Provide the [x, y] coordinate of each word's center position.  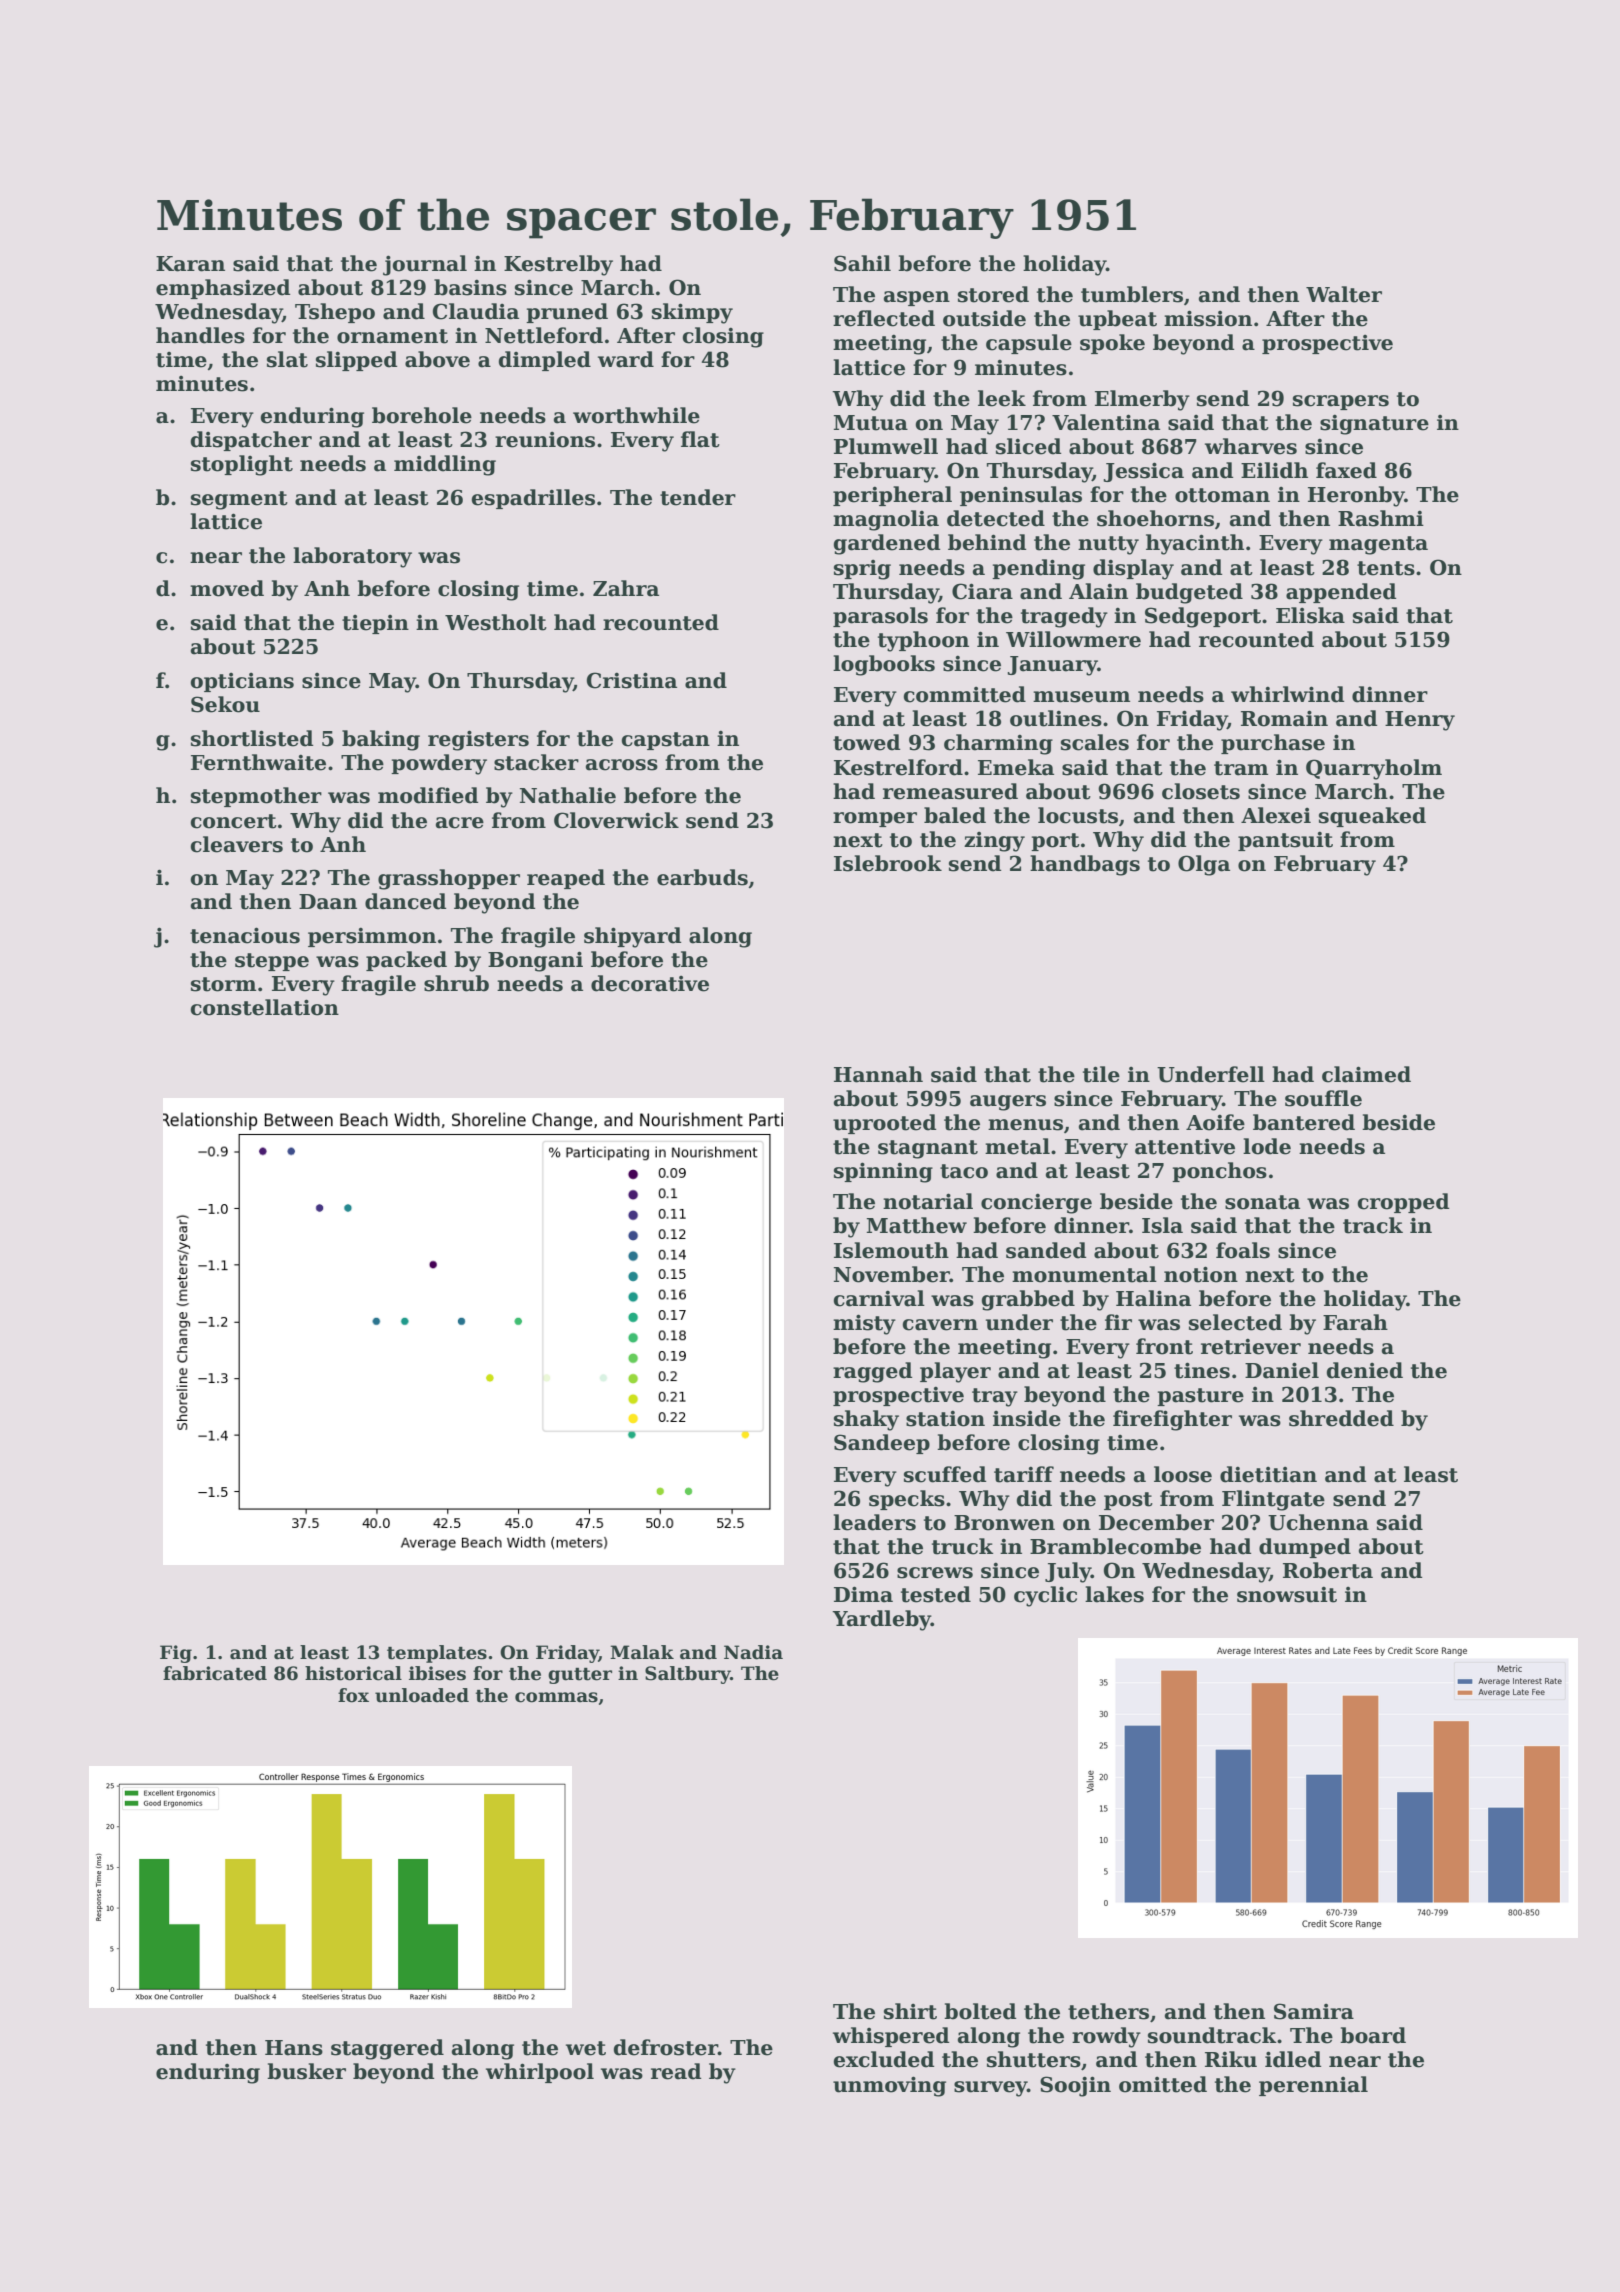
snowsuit [1287, 1594]
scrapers [1341, 402]
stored [993, 294]
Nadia [753, 1652]
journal [425, 265]
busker [306, 2071]
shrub [456, 983]
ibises [437, 1673]
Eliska [1310, 615]
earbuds [702, 877]
